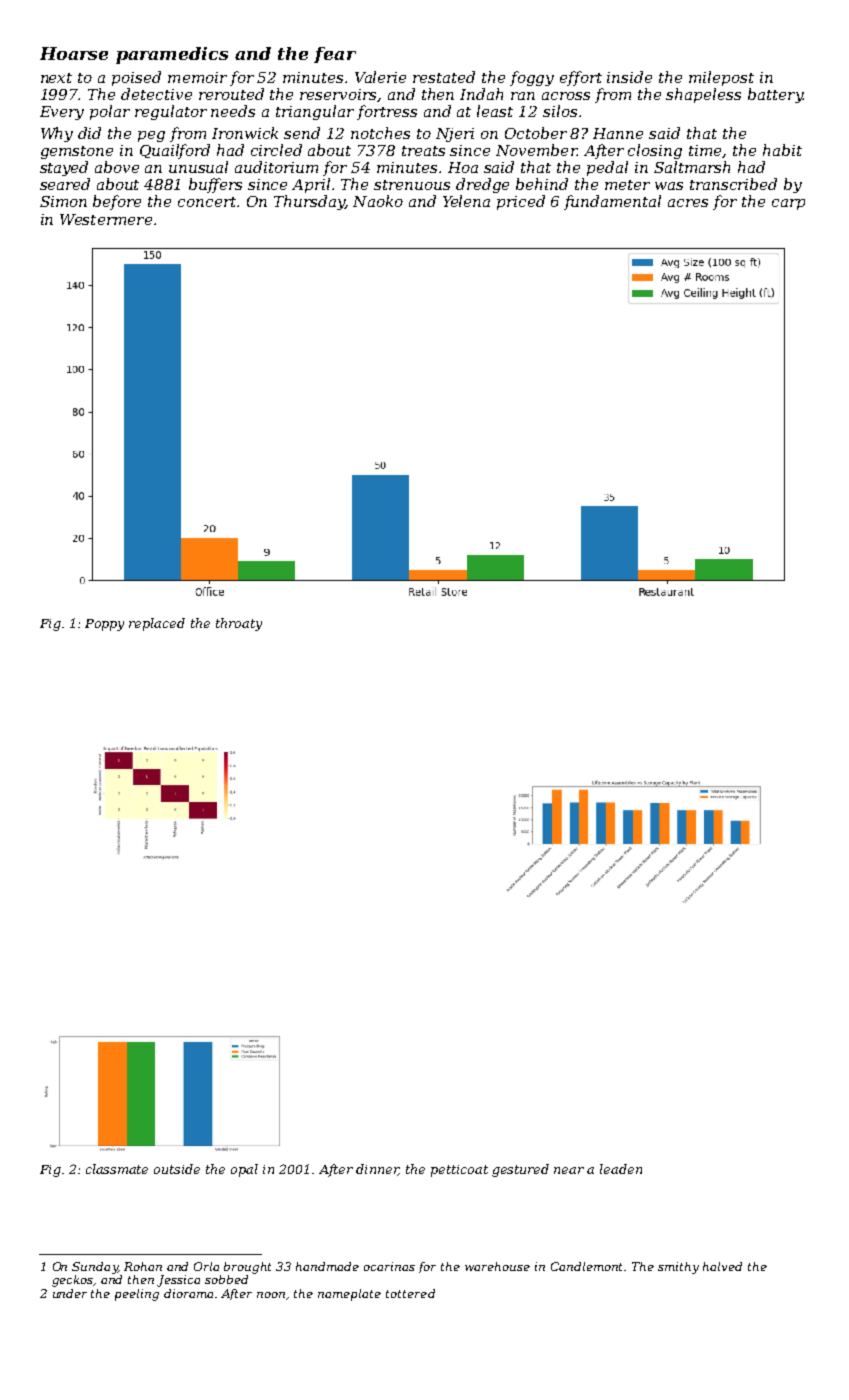  Describe the element at coordinates (73, 1281) in the screenshot. I see `geckos` at that location.
